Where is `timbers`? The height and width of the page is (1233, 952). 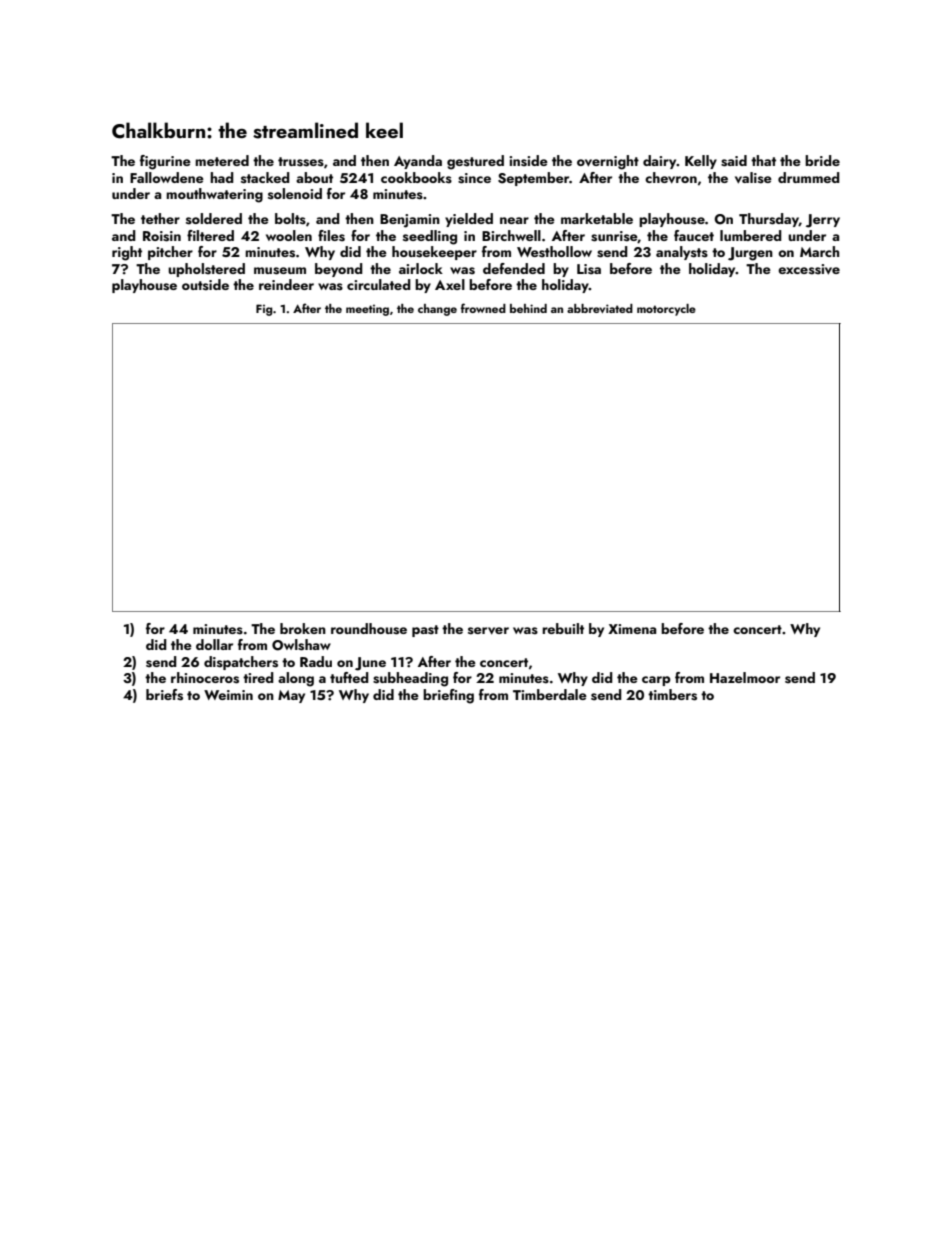
timbers is located at coordinates (672, 695).
